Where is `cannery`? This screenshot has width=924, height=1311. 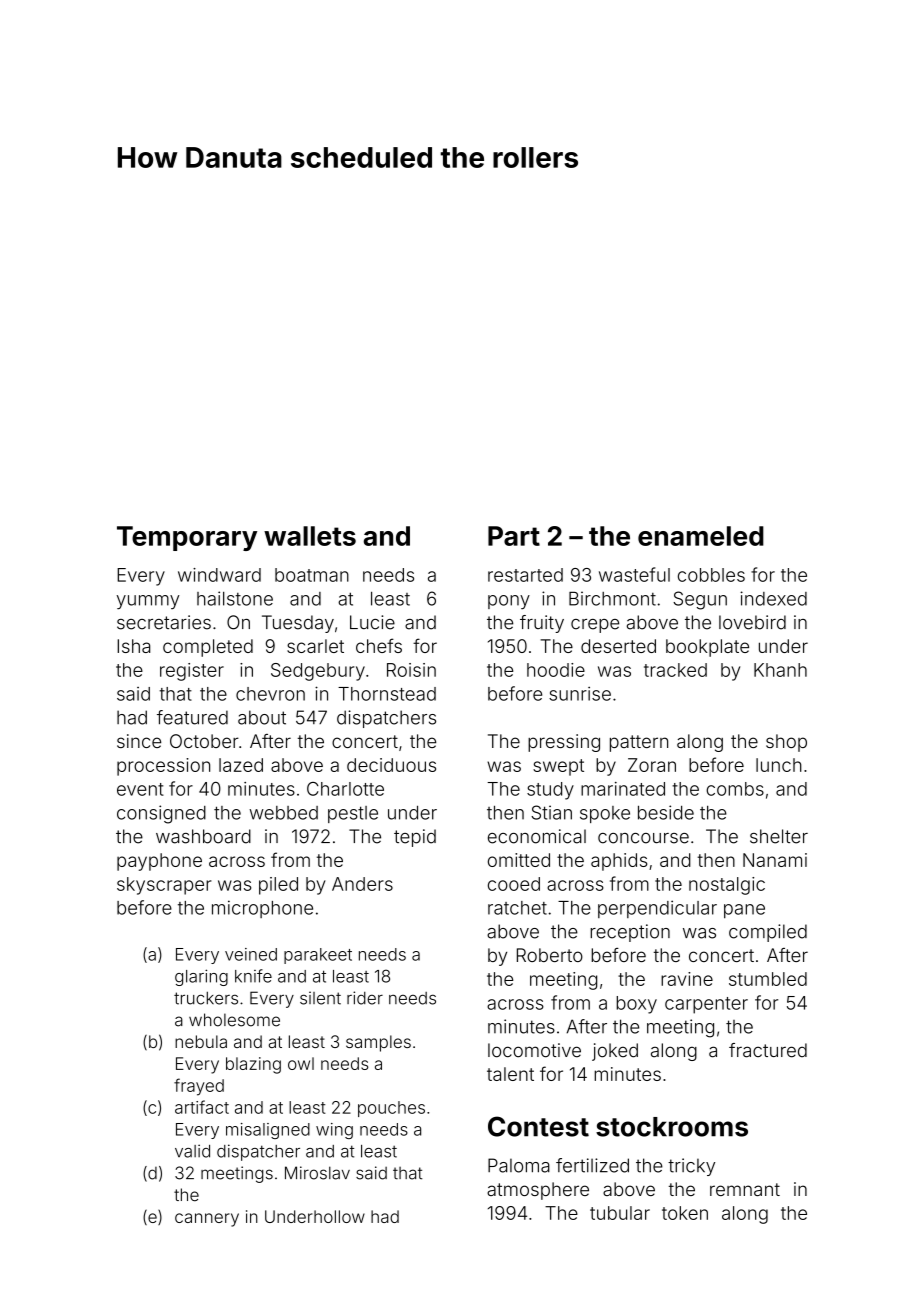 cannery is located at coordinates (207, 1220).
